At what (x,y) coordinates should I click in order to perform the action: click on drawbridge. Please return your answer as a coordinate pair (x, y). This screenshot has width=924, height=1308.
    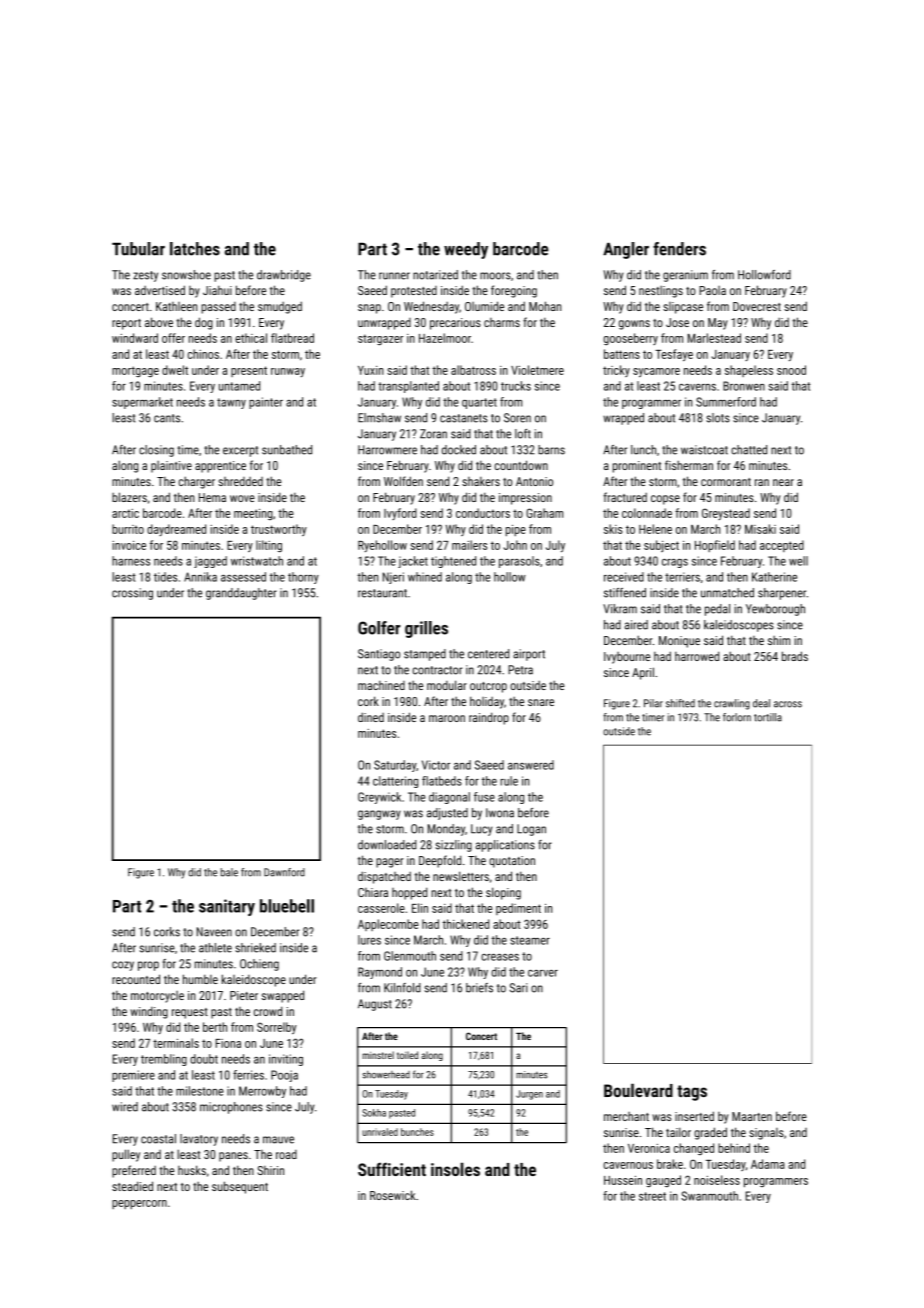
    Looking at the image, I should click on (284, 276).
